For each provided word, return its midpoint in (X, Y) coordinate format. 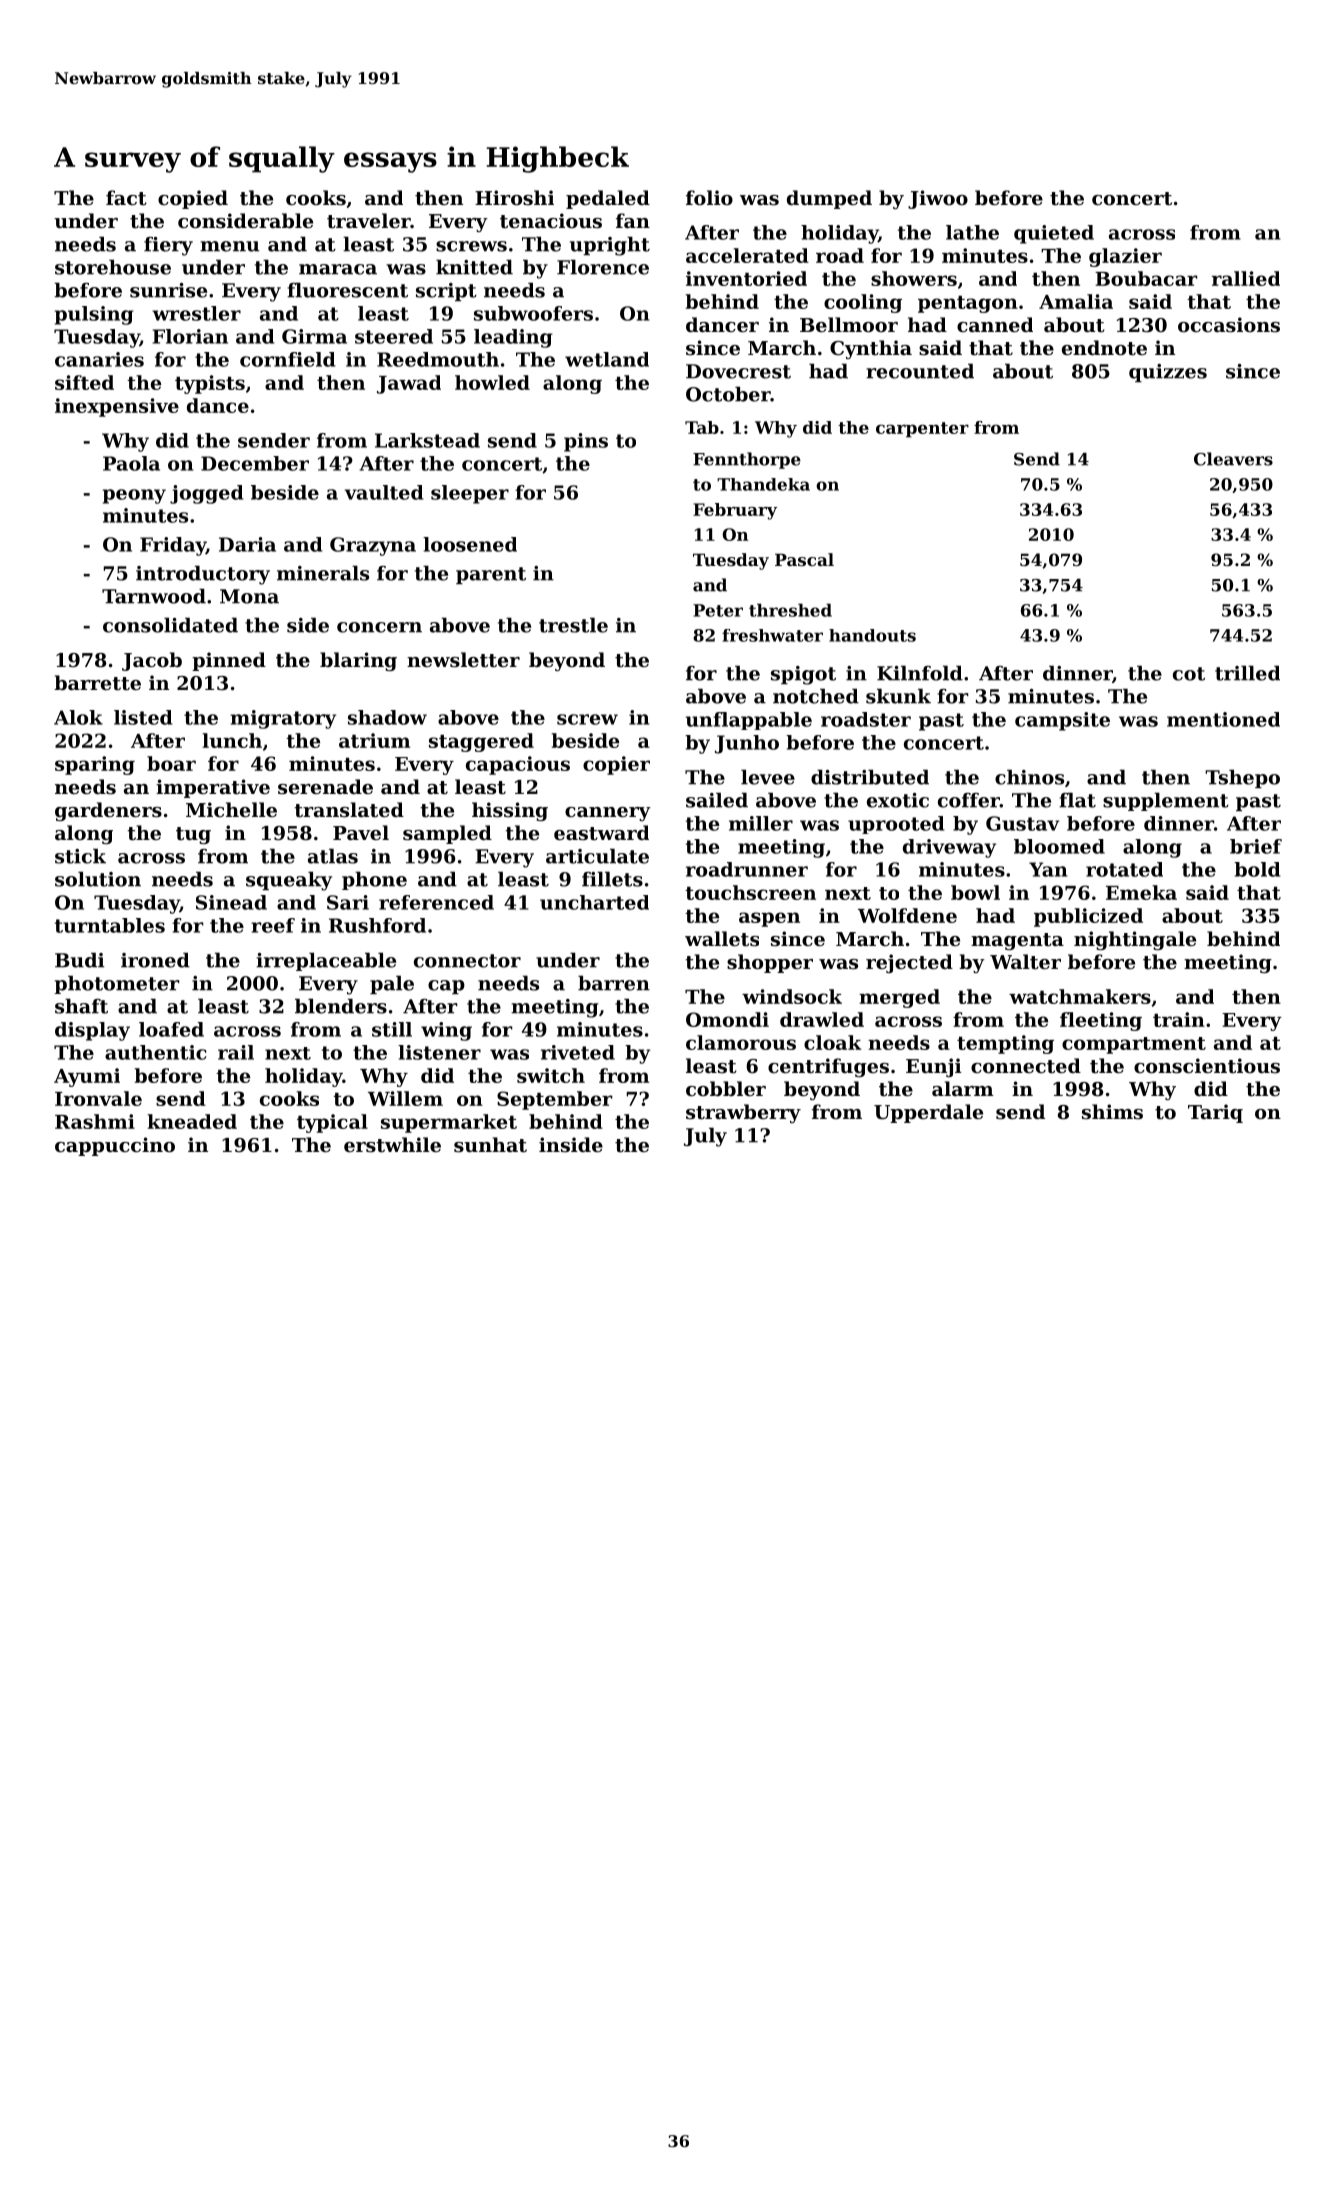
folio (709, 197)
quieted (1054, 234)
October (728, 394)
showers (914, 278)
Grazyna (373, 546)
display (92, 1031)
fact (126, 197)
